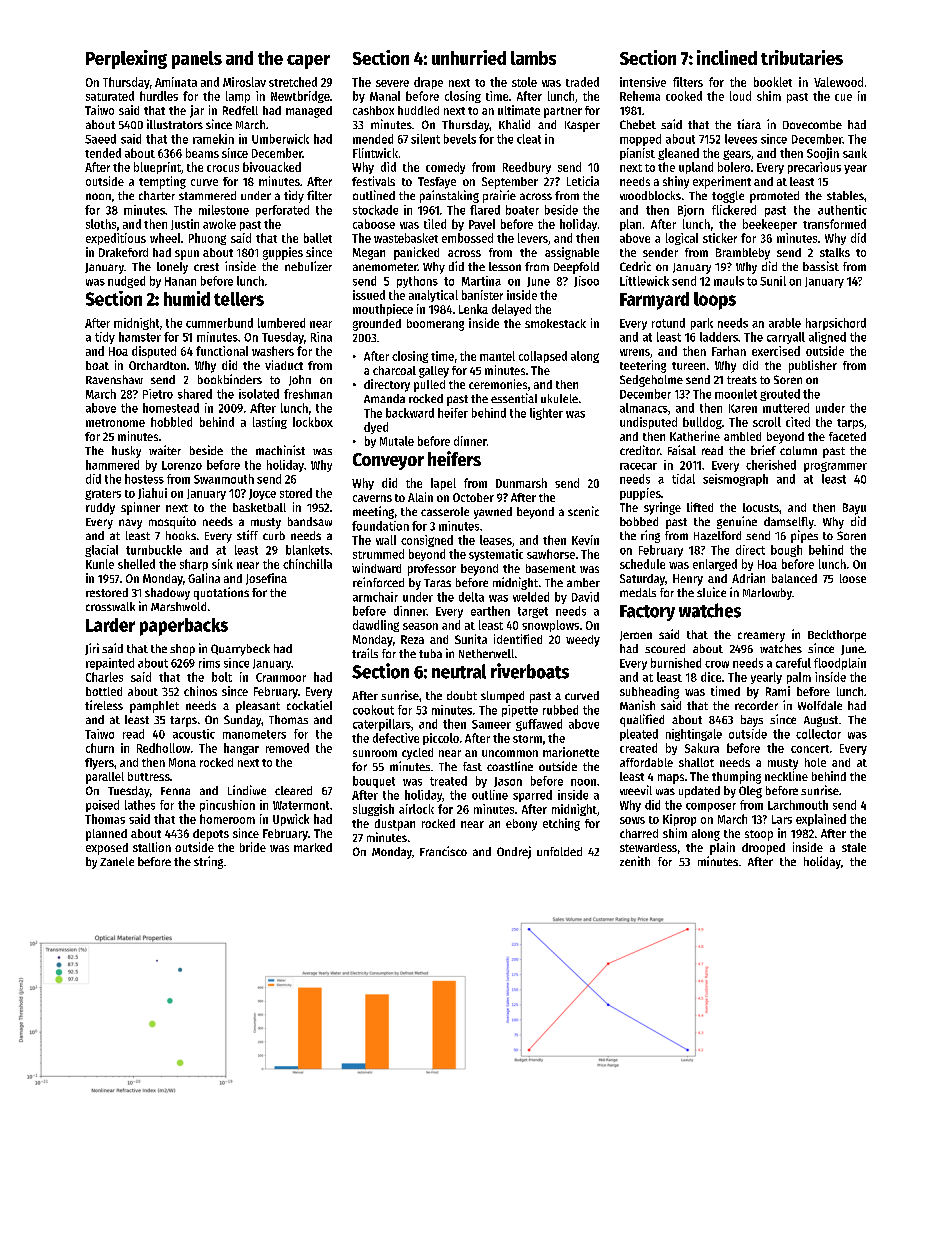  I want to click on tributaries, so click(802, 57).
